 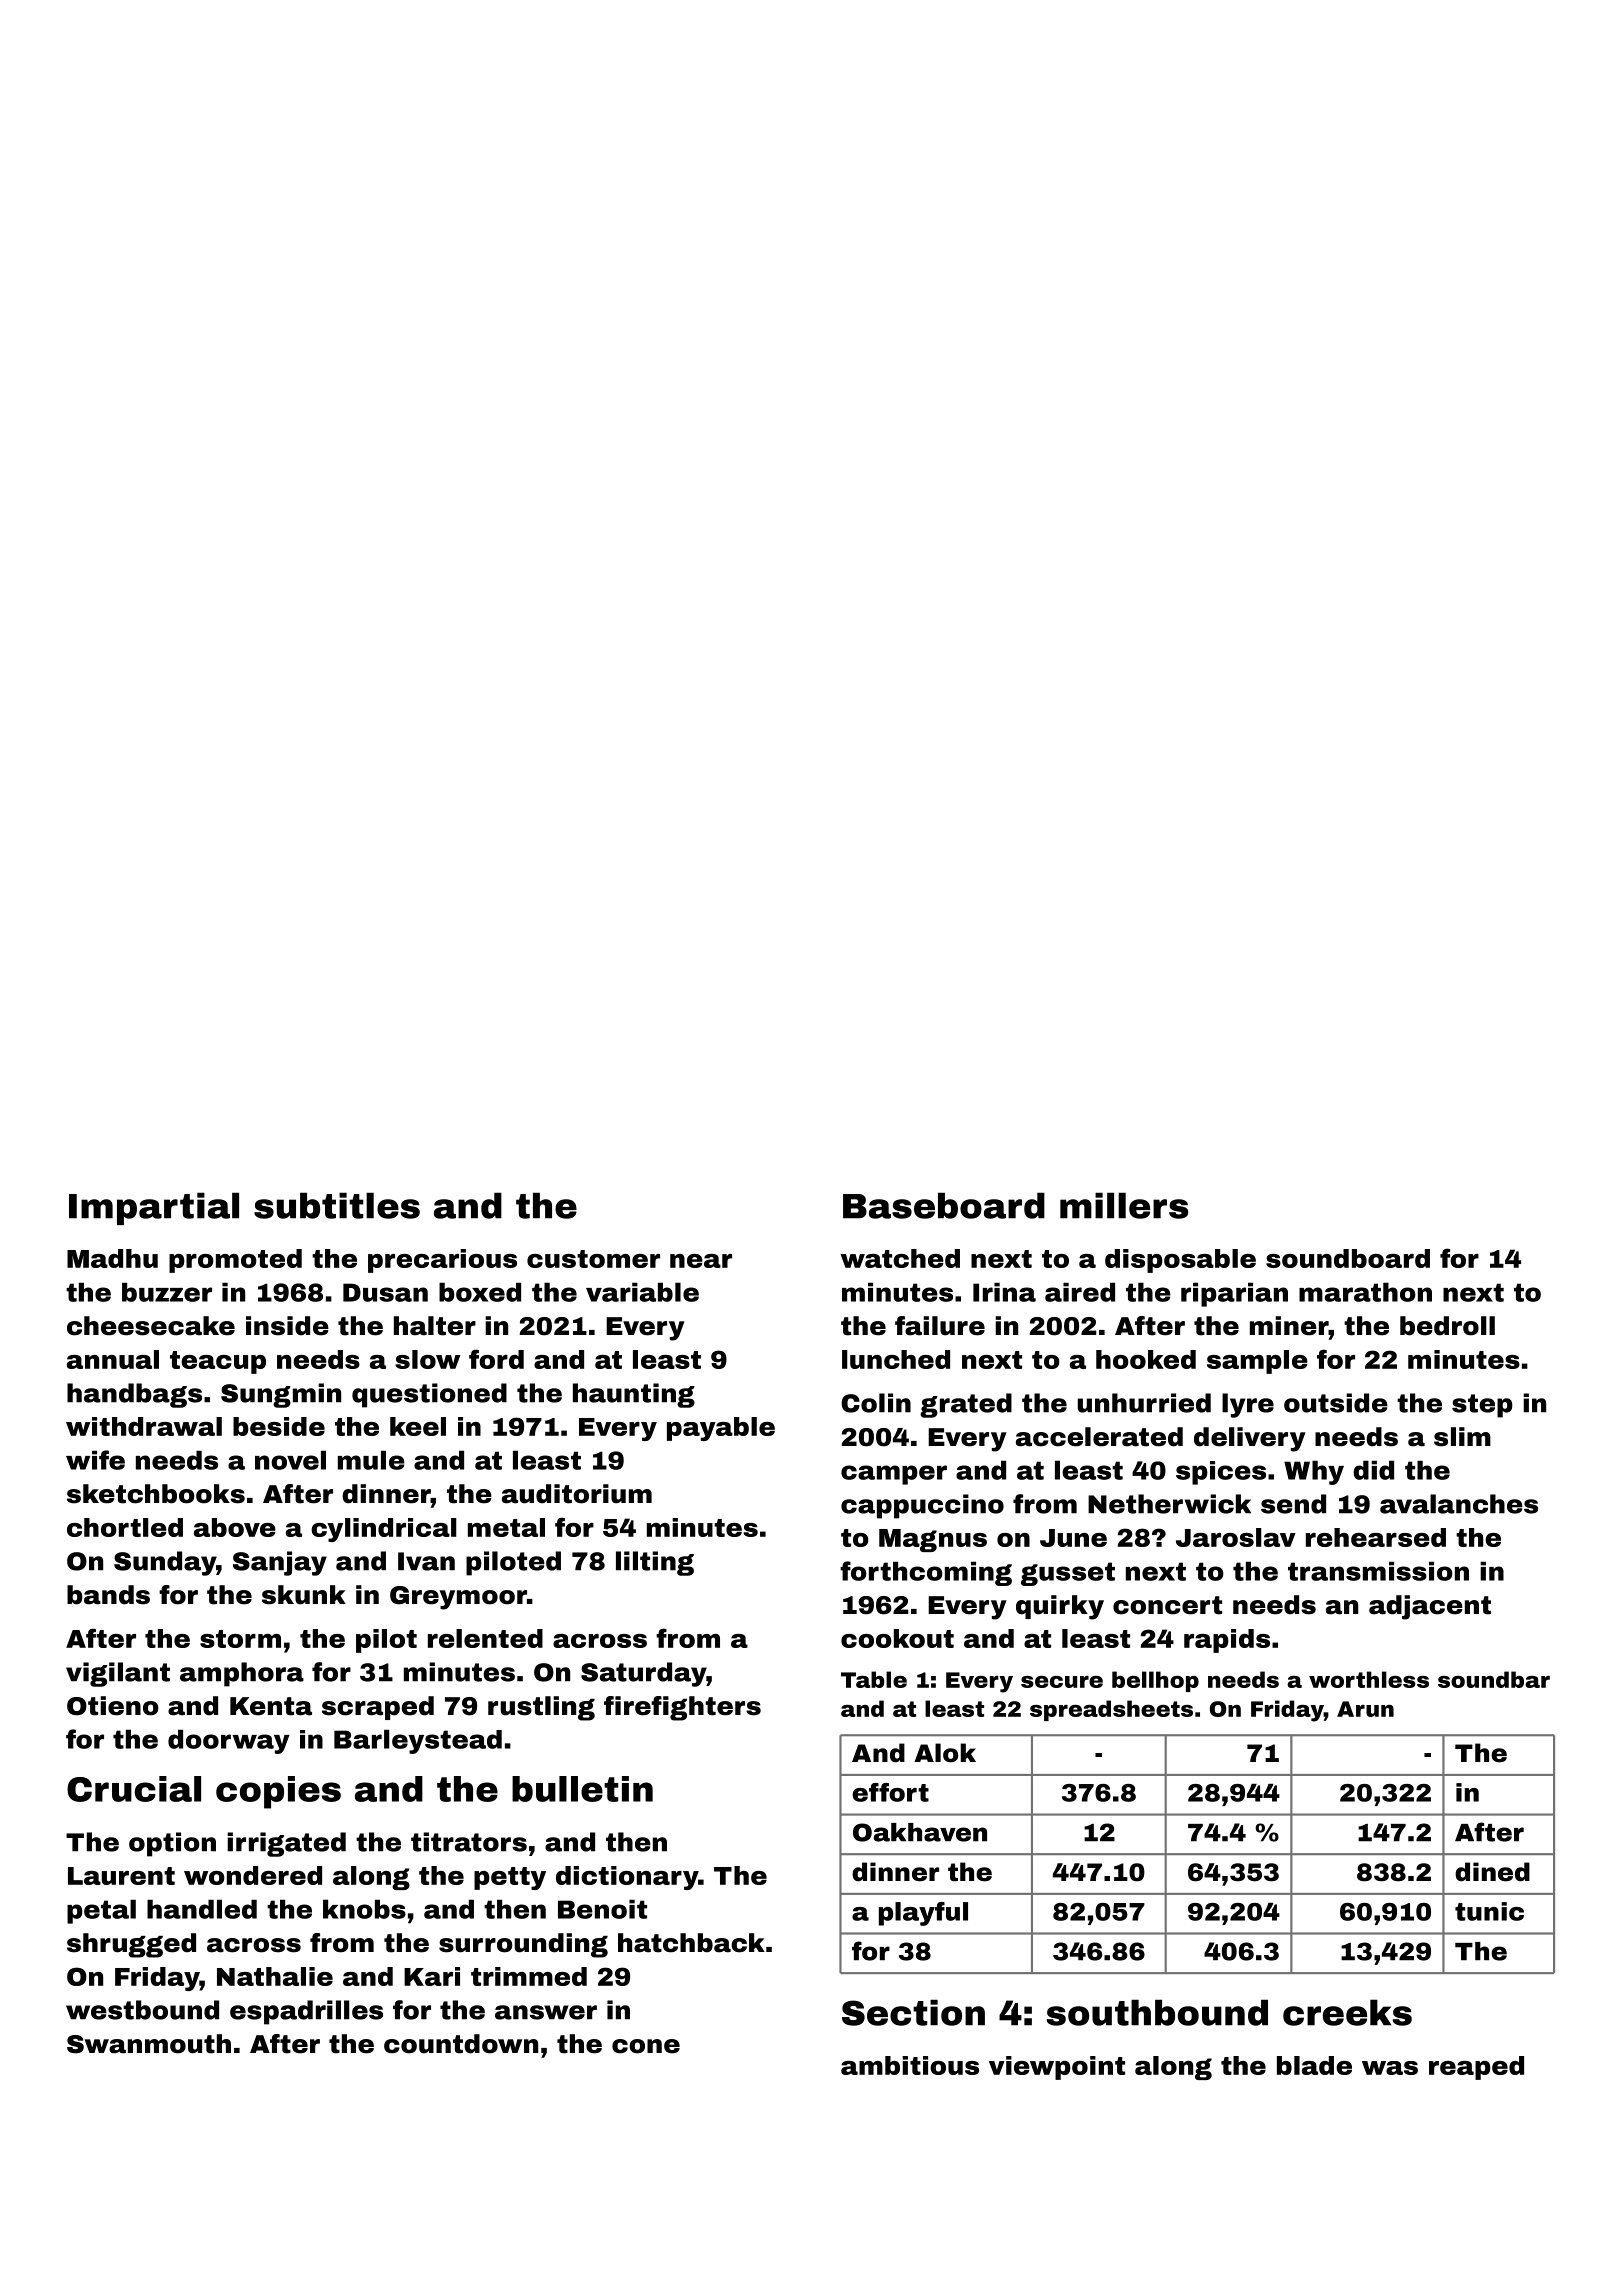 I want to click on subtitles, so click(x=337, y=1205).
